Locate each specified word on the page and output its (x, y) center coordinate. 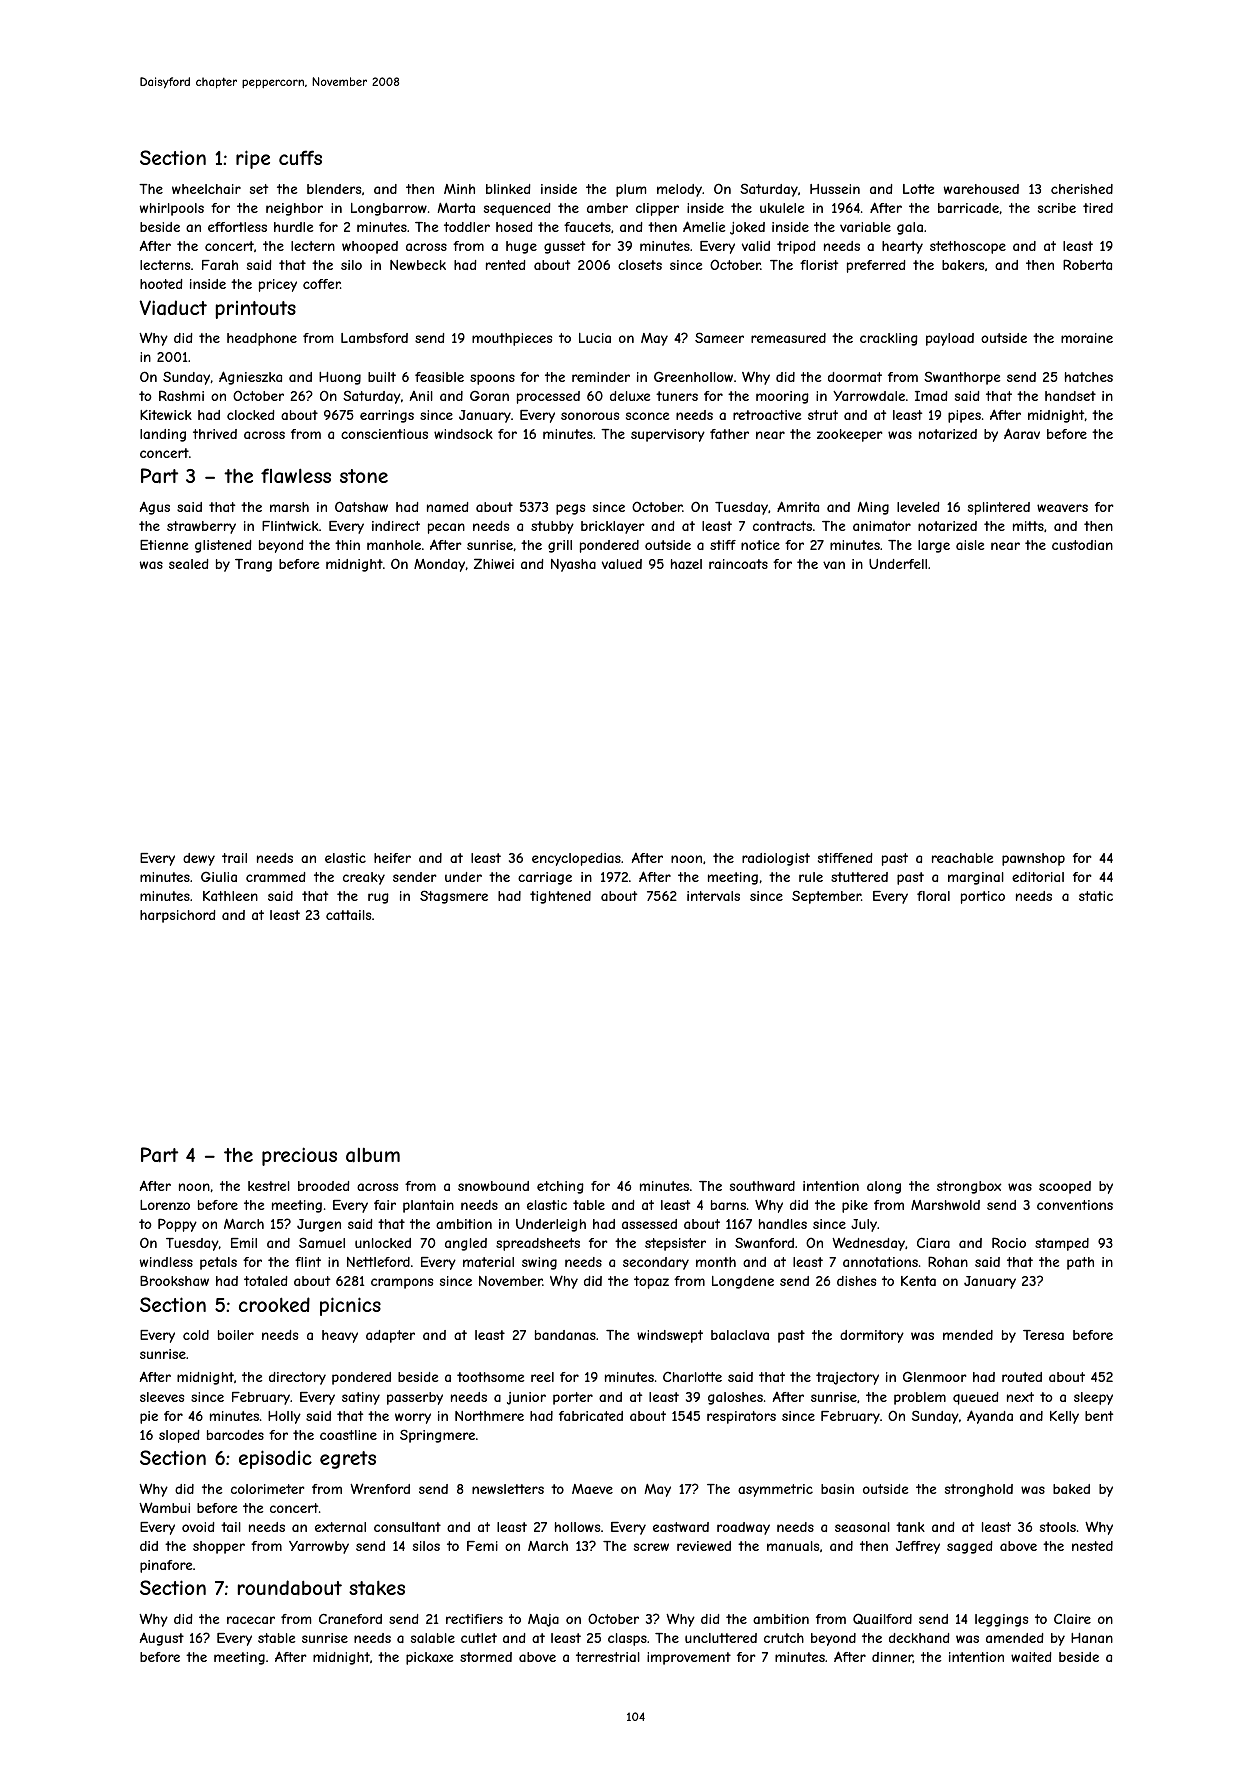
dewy (199, 859)
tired (1098, 208)
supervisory (668, 435)
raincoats (738, 564)
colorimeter (267, 1489)
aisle (970, 545)
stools (1058, 1527)
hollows (577, 1527)
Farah (220, 265)
